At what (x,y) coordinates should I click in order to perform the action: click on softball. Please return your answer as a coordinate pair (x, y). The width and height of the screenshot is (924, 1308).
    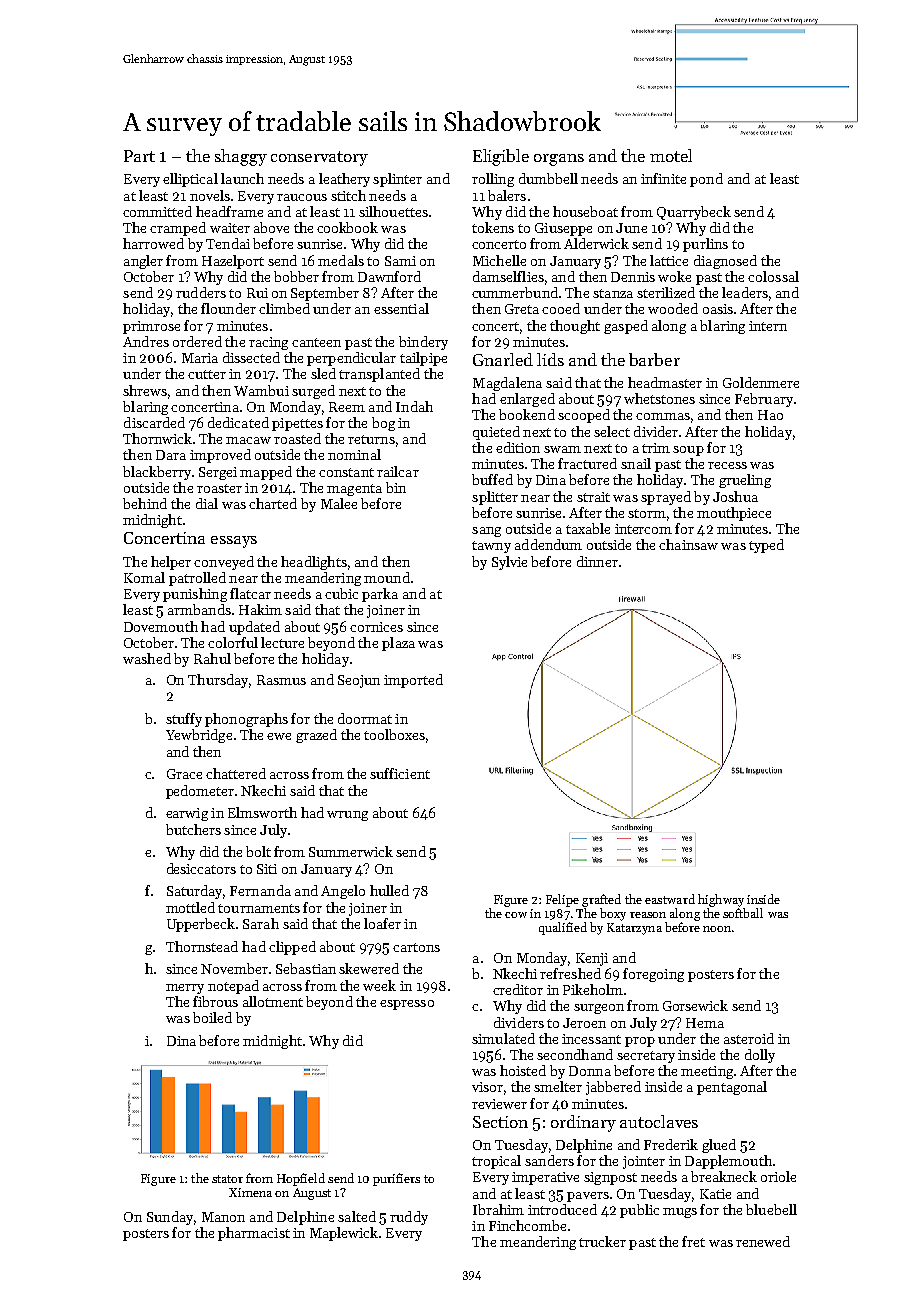
    Looking at the image, I should click on (743, 913).
